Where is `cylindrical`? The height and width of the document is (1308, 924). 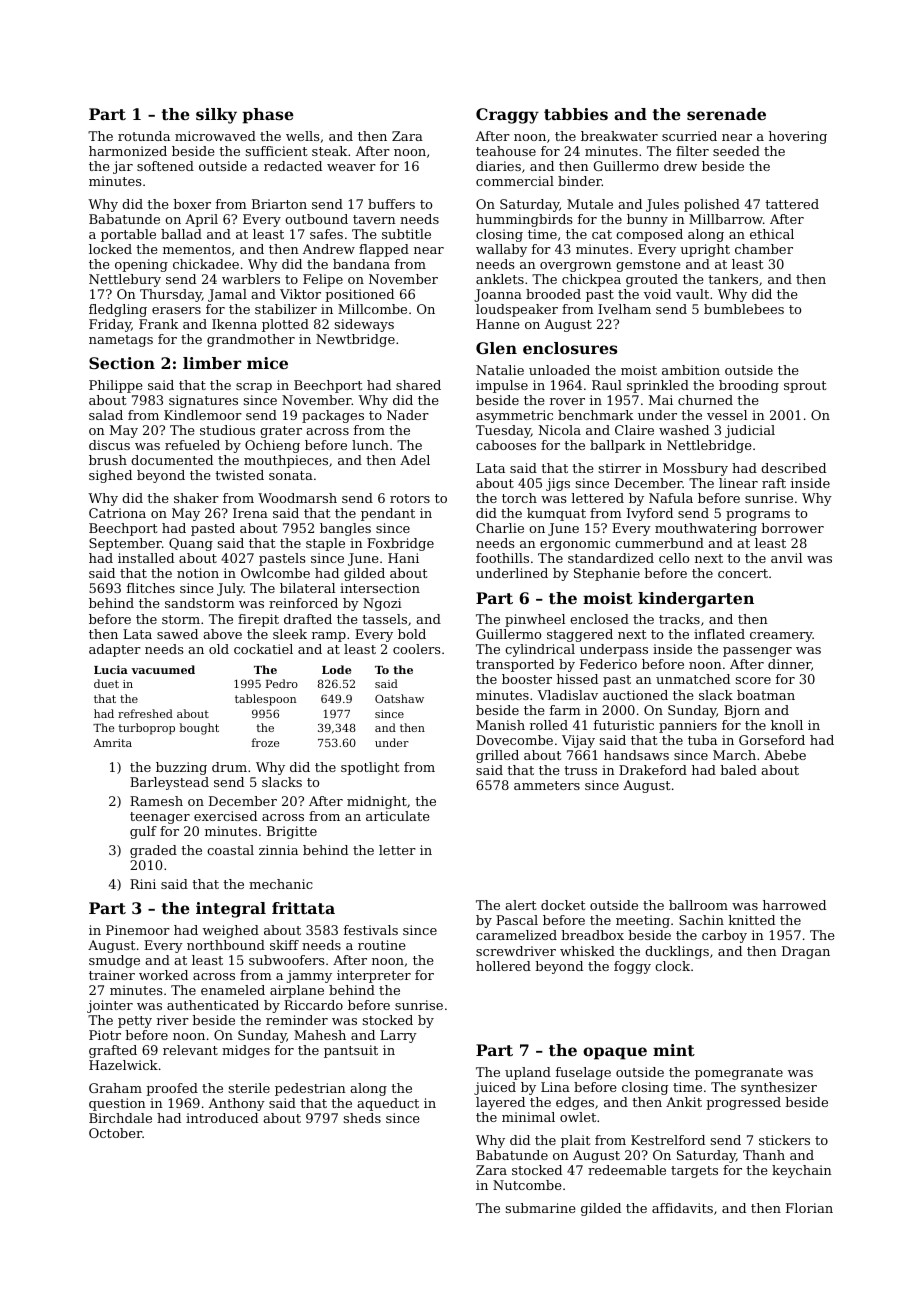
cylindrical is located at coordinates (540, 650).
